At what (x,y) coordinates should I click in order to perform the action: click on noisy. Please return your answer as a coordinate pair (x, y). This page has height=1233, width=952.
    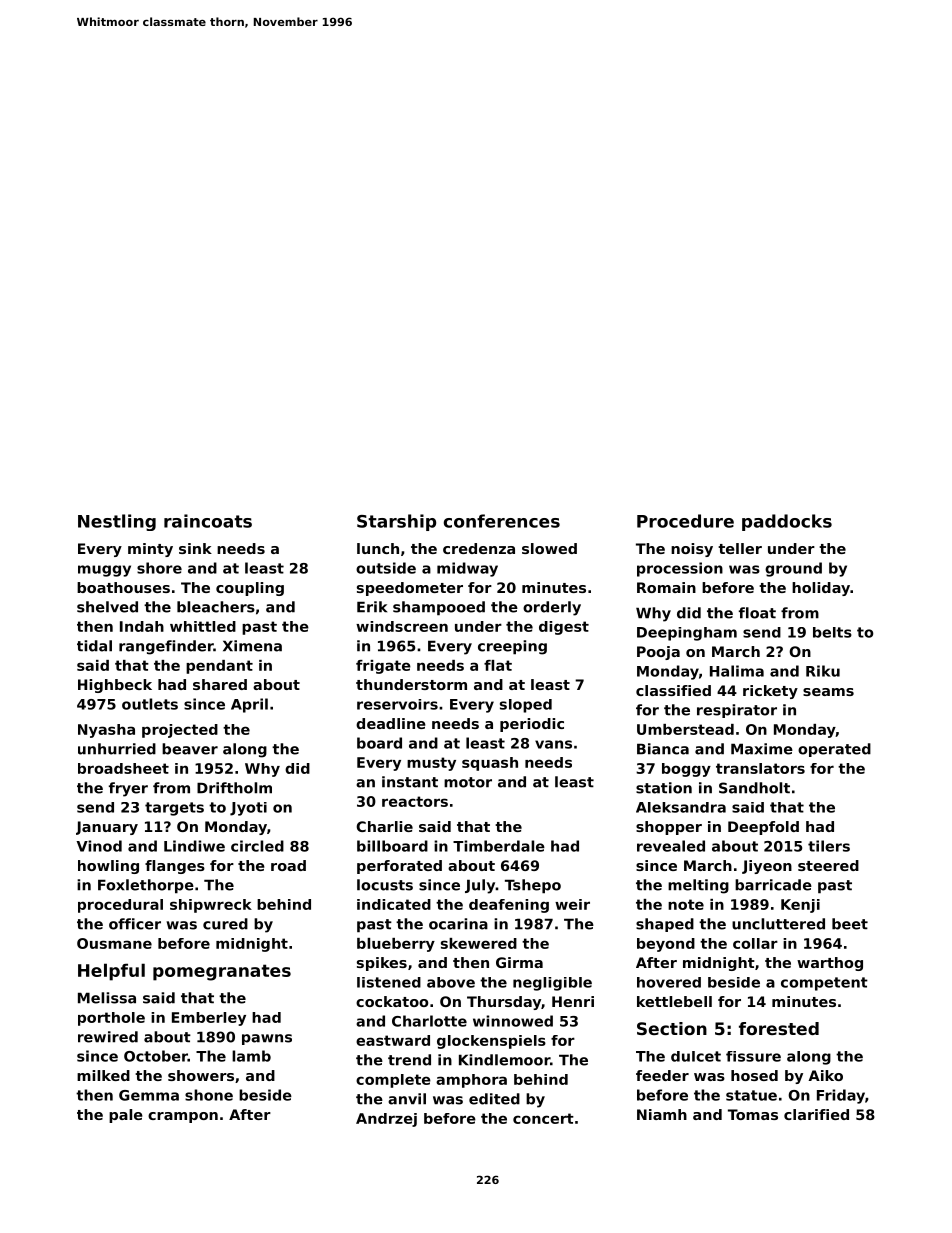
    Looking at the image, I should click on (692, 550).
